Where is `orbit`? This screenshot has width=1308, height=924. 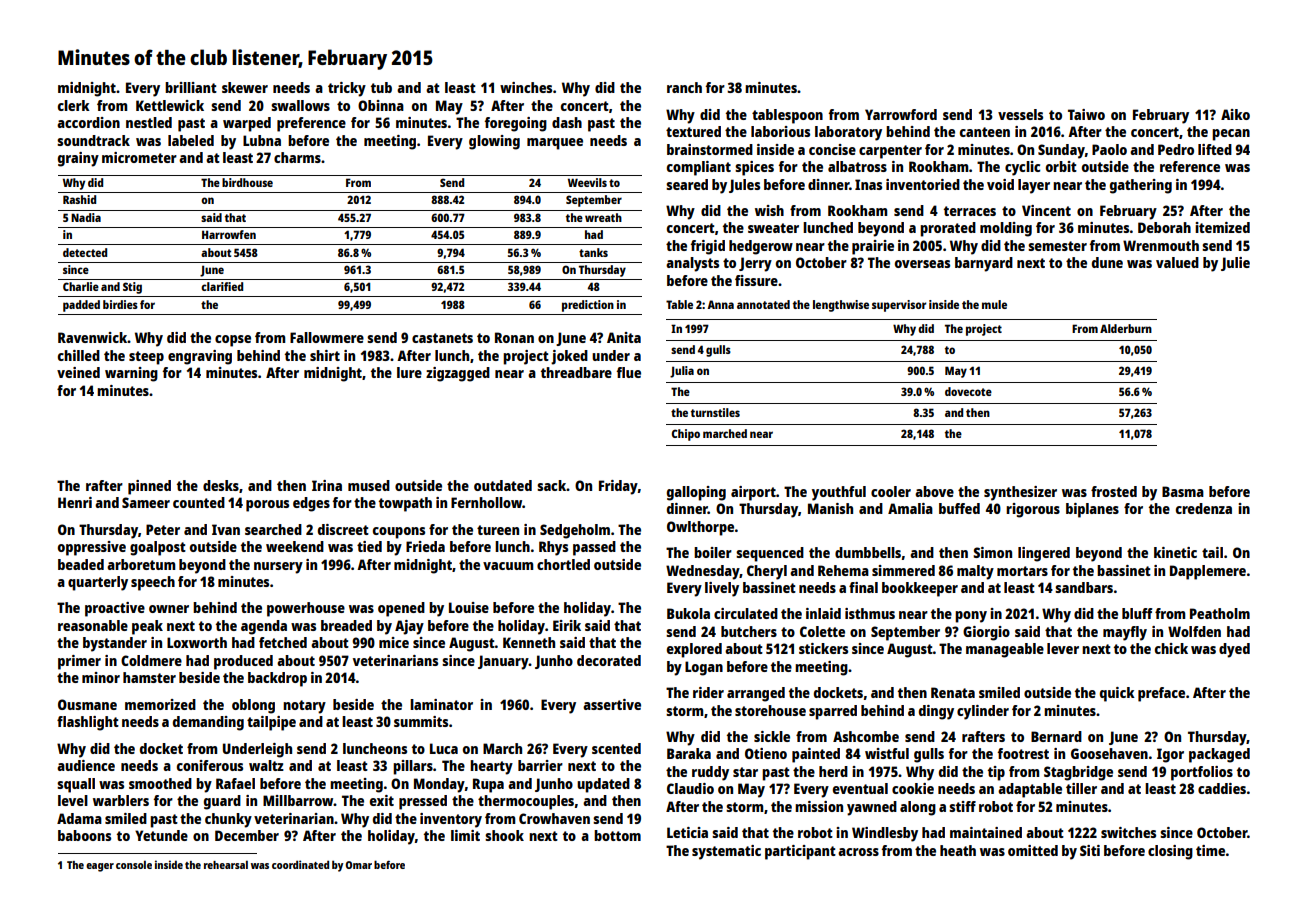
orbit is located at coordinates (1061, 166).
